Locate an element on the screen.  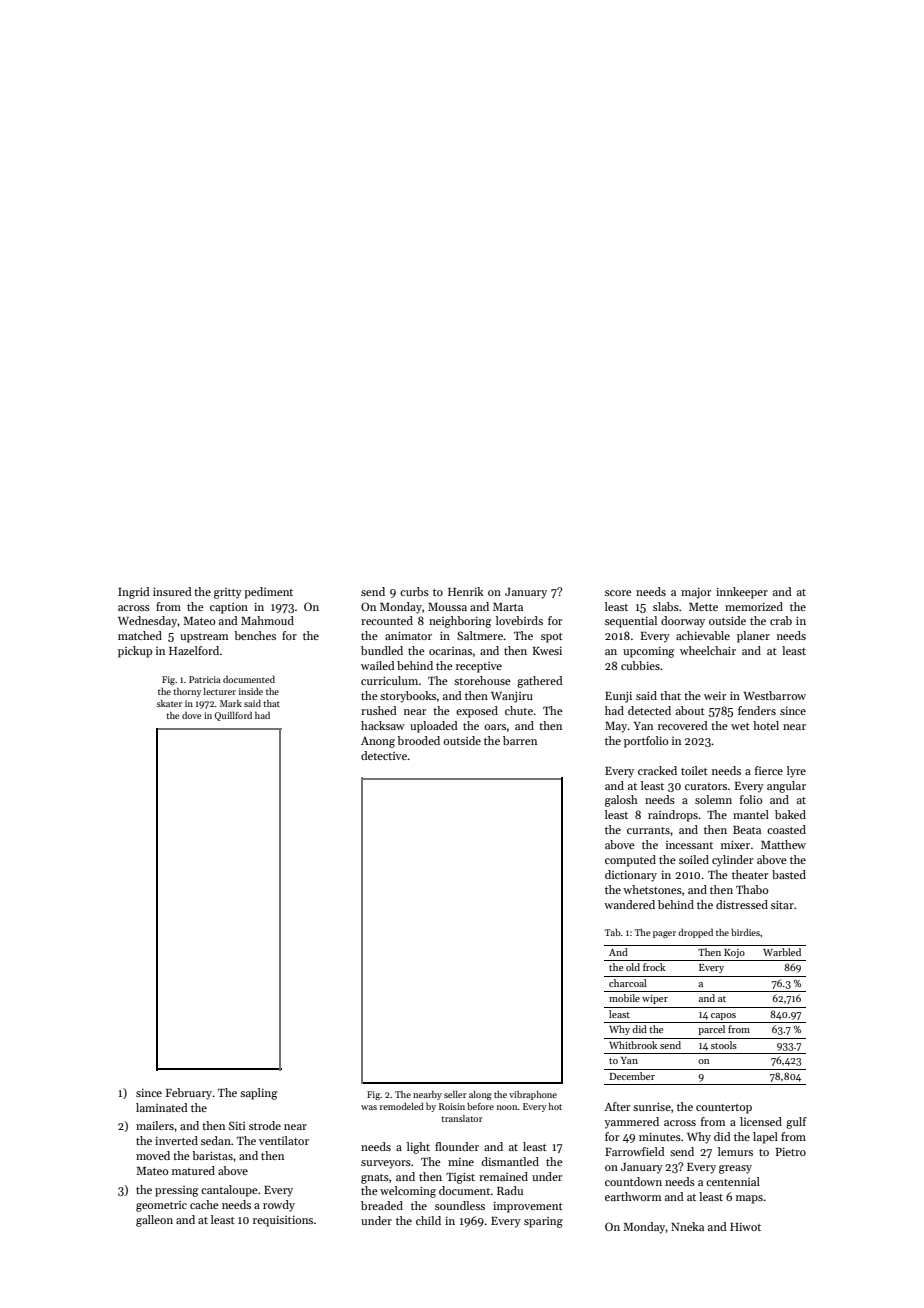
animator is located at coordinates (408, 635).
